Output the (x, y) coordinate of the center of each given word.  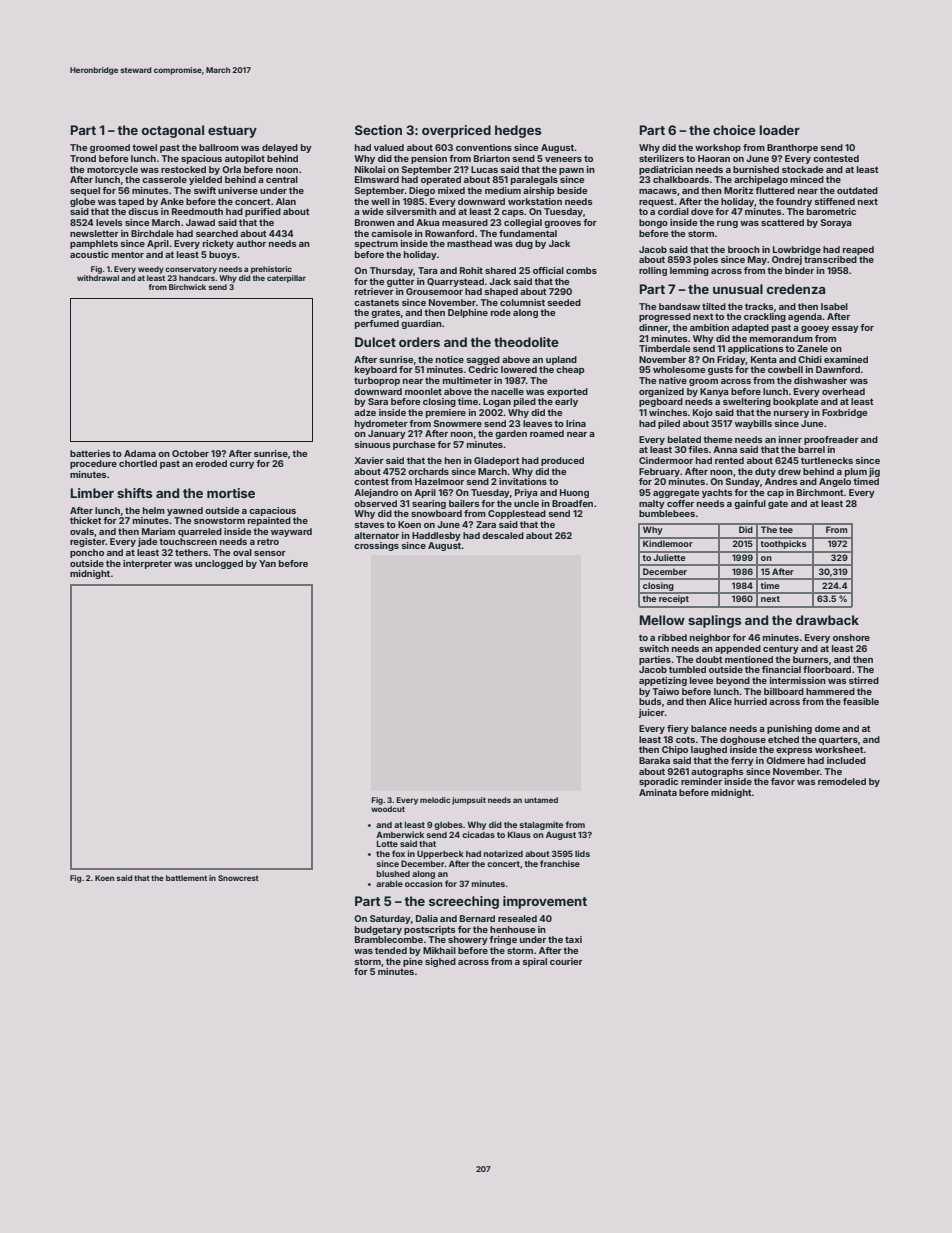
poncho (87, 553)
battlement (186, 878)
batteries (90, 453)
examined (846, 359)
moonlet (423, 391)
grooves (562, 224)
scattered (782, 222)
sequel (85, 191)
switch (654, 648)
